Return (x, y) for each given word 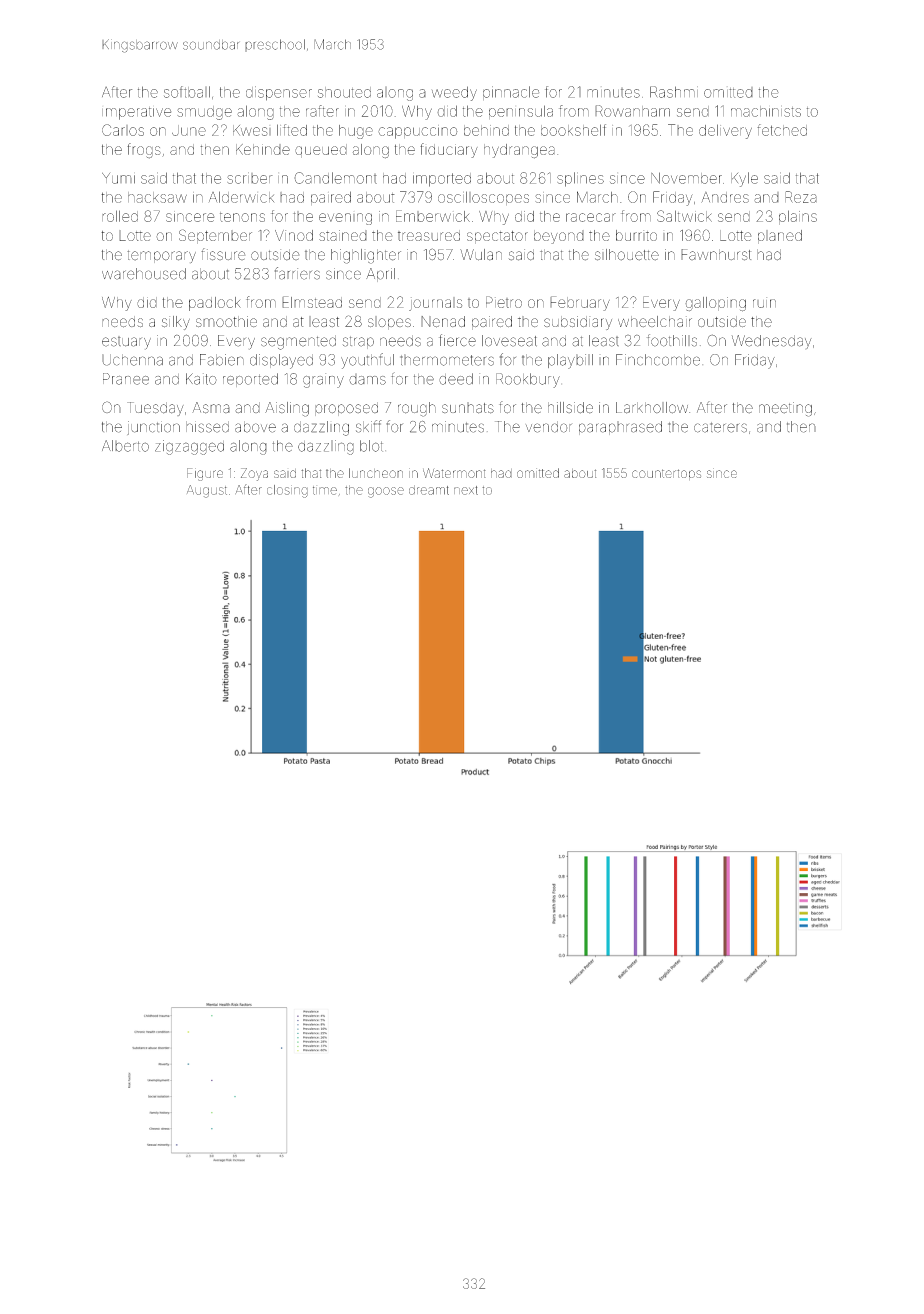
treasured (429, 235)
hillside (570, 408)
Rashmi (674, 92)
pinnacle (511, 93)
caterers (720, 427)
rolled (120, 216)
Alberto (125, 446)
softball (187, 92)
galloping (715, 304)
